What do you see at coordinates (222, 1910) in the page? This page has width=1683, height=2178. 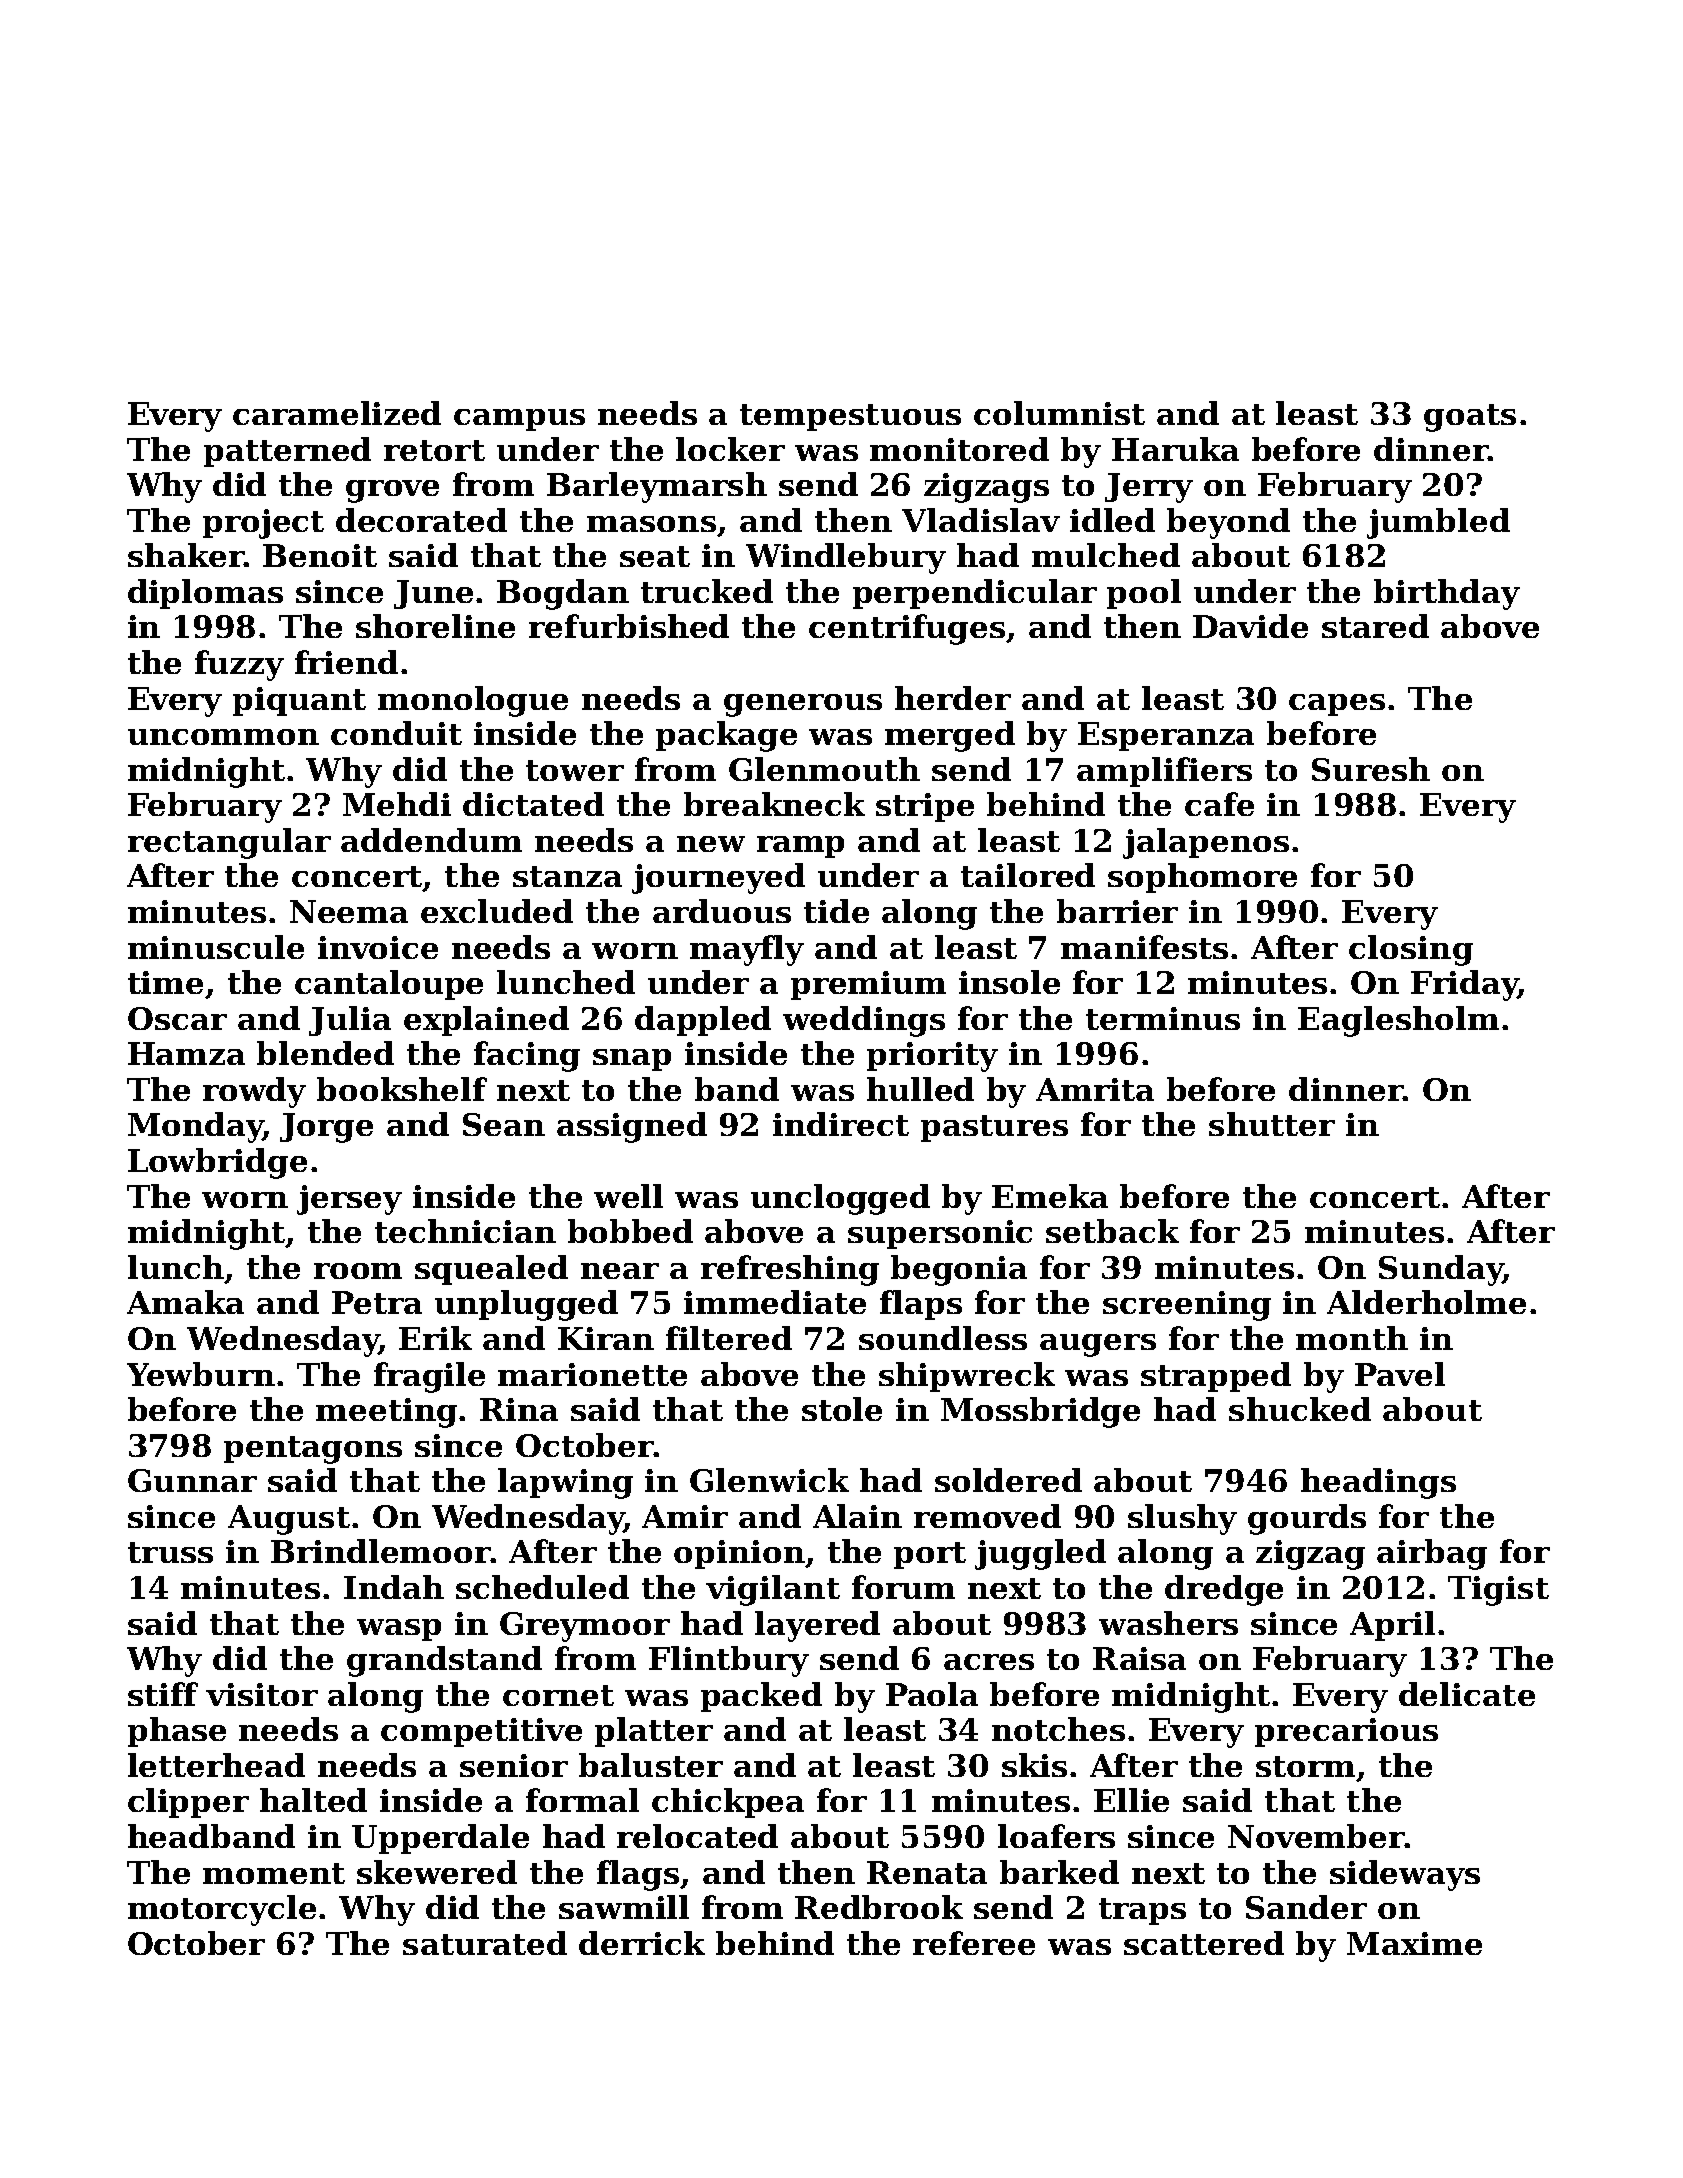 I see `motorcycle` at bounding box center [222, 1910].
